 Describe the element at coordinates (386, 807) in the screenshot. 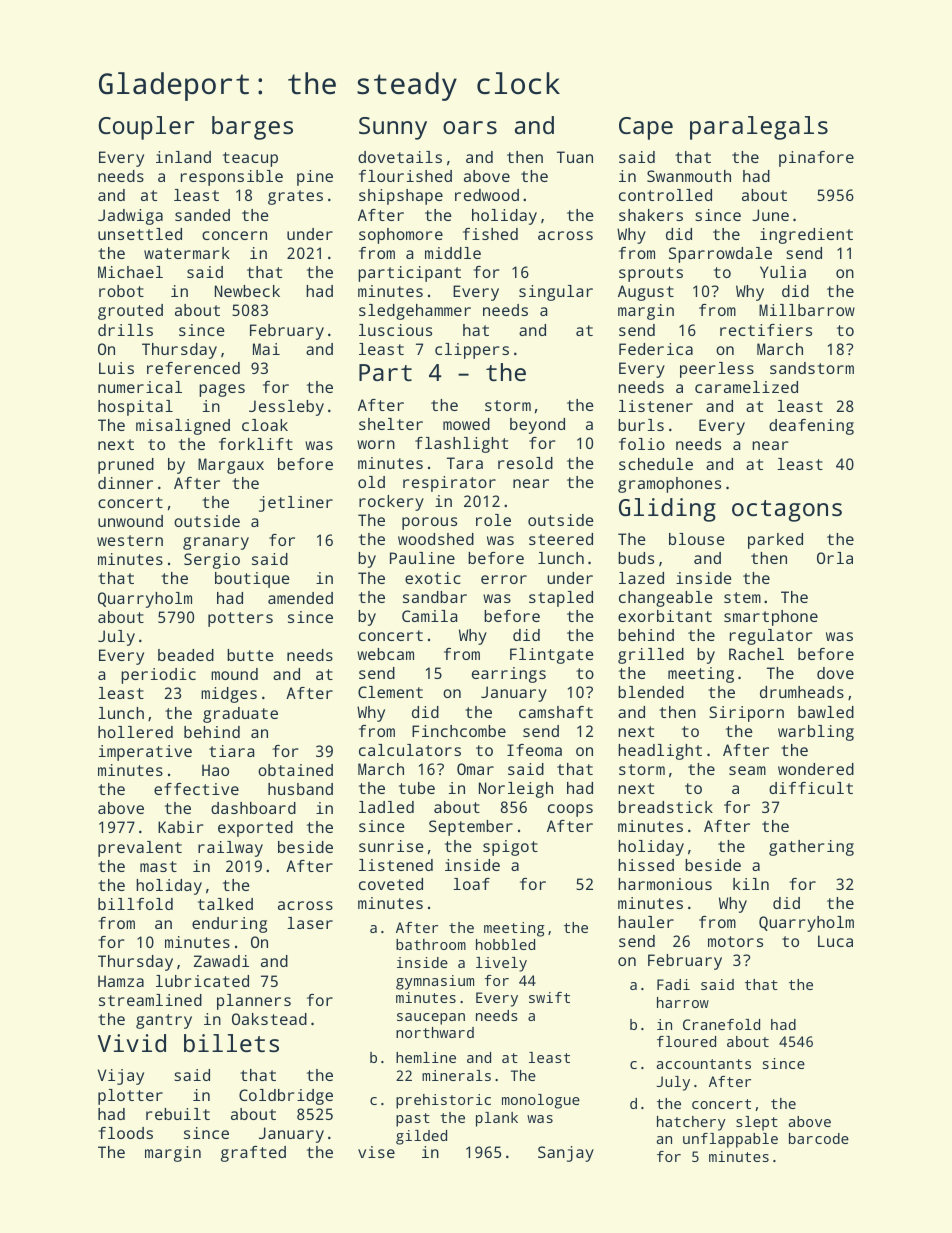

I see `ladled` at that location.
